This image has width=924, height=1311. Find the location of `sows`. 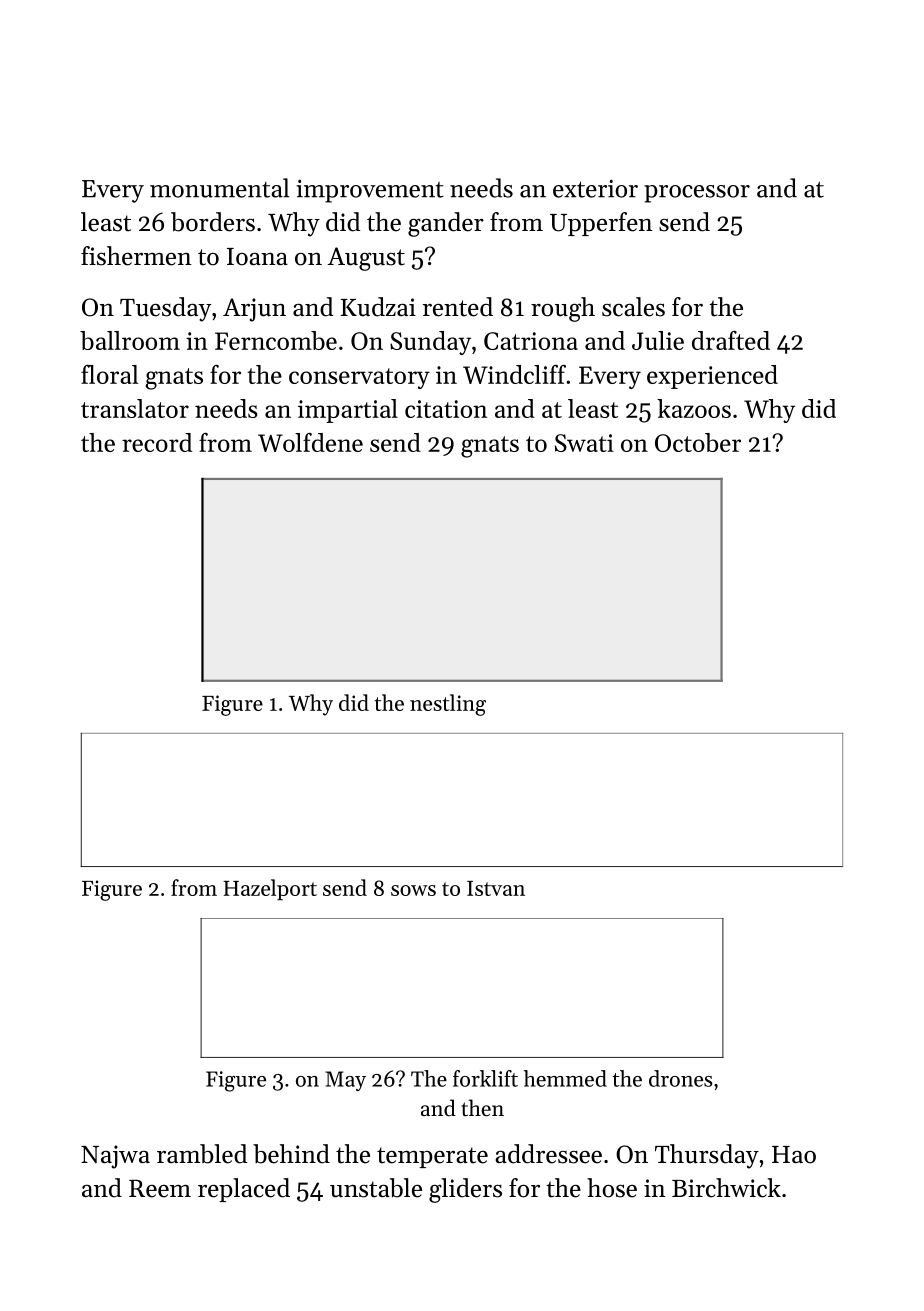

sows is located at coordinates (413, 890).
